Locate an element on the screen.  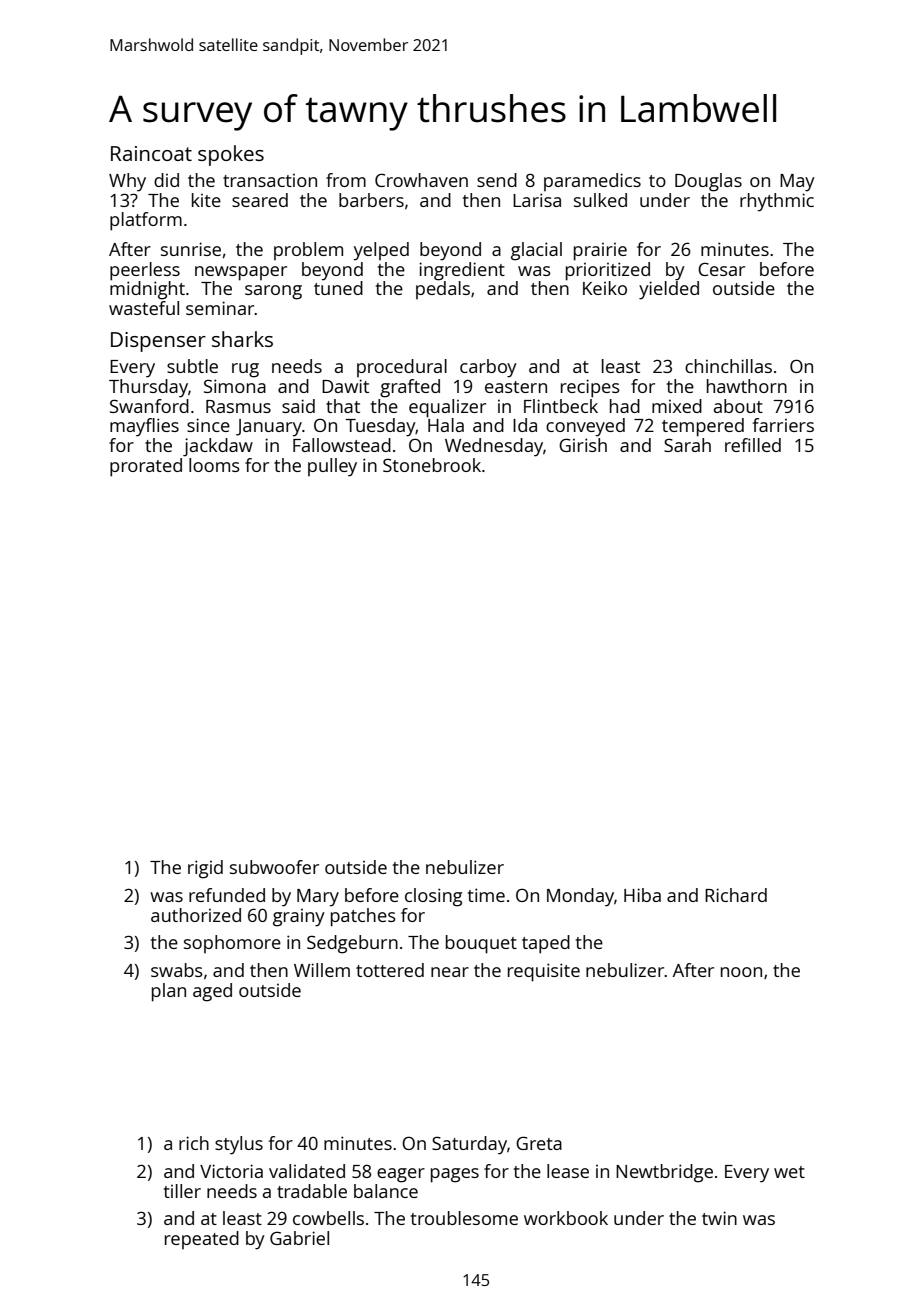
time is located at coordinates (486, 895).
